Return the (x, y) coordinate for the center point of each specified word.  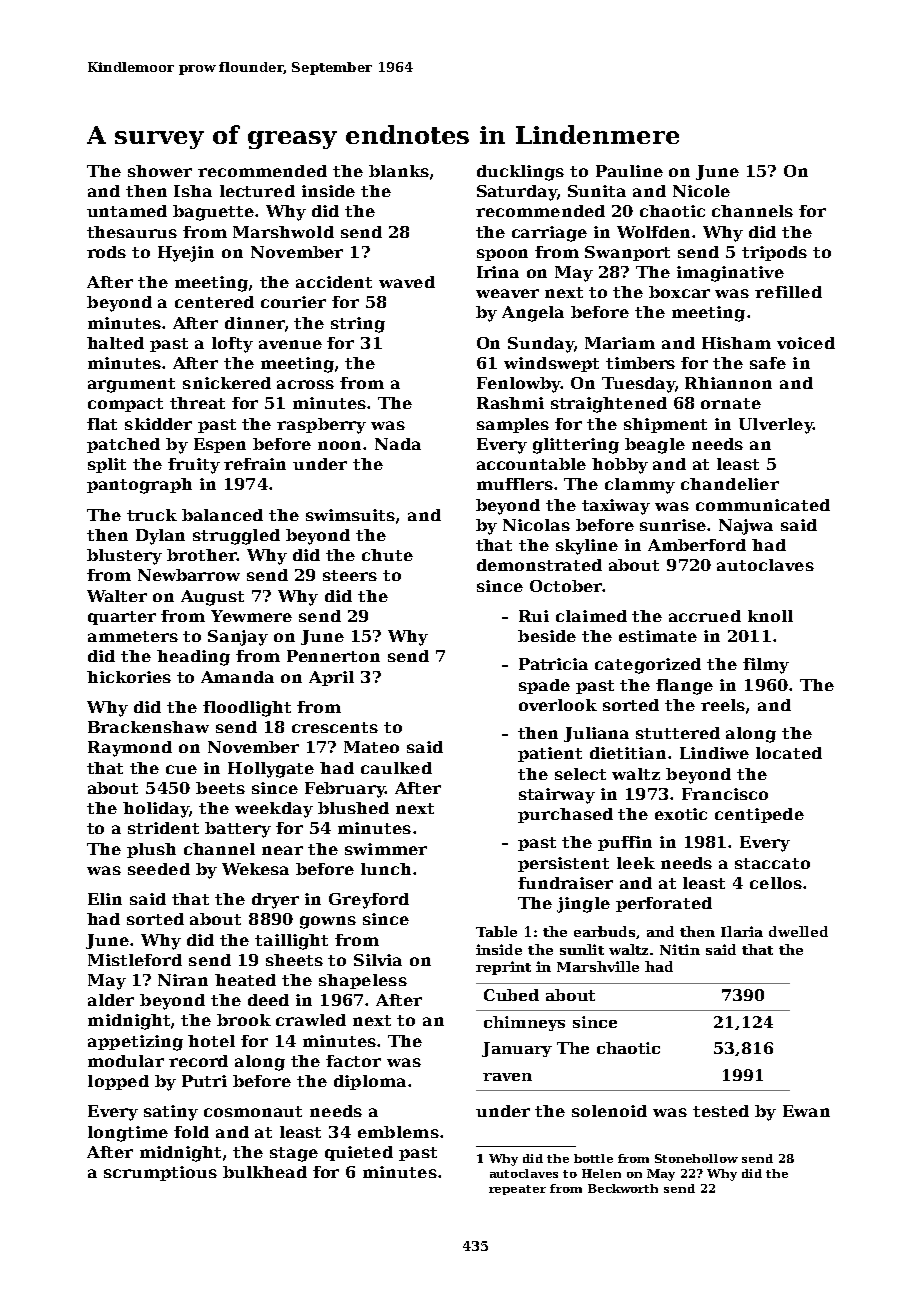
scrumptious (160, 1173)
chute (387, 555)
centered (214, 302)
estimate (658, 636)
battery (238, 830)
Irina (498, 272)
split (107, 465)
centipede (759, 815)
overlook (558, 705)
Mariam (620, 343)
